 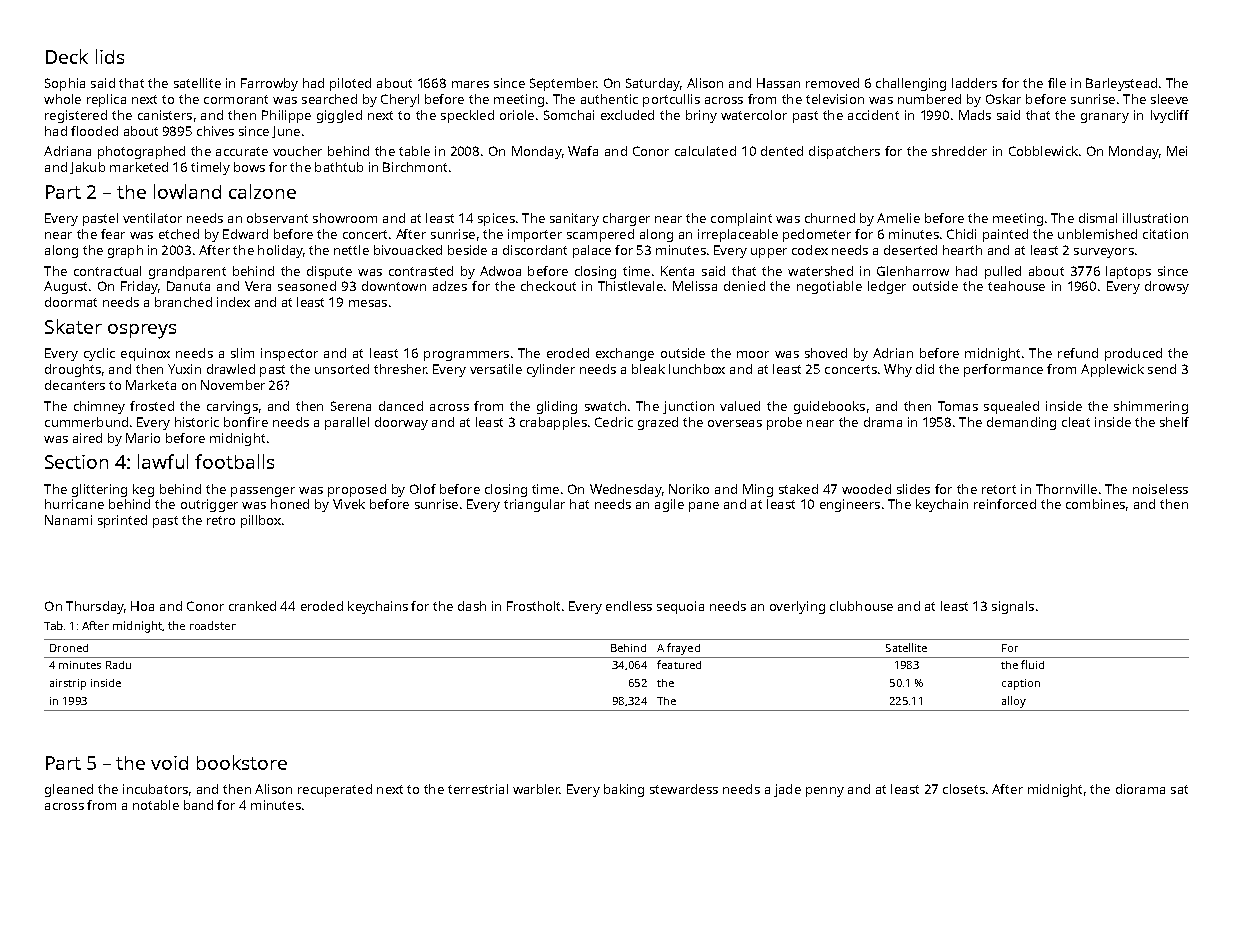 I want to click on lids, so click(x=110, y=56).
